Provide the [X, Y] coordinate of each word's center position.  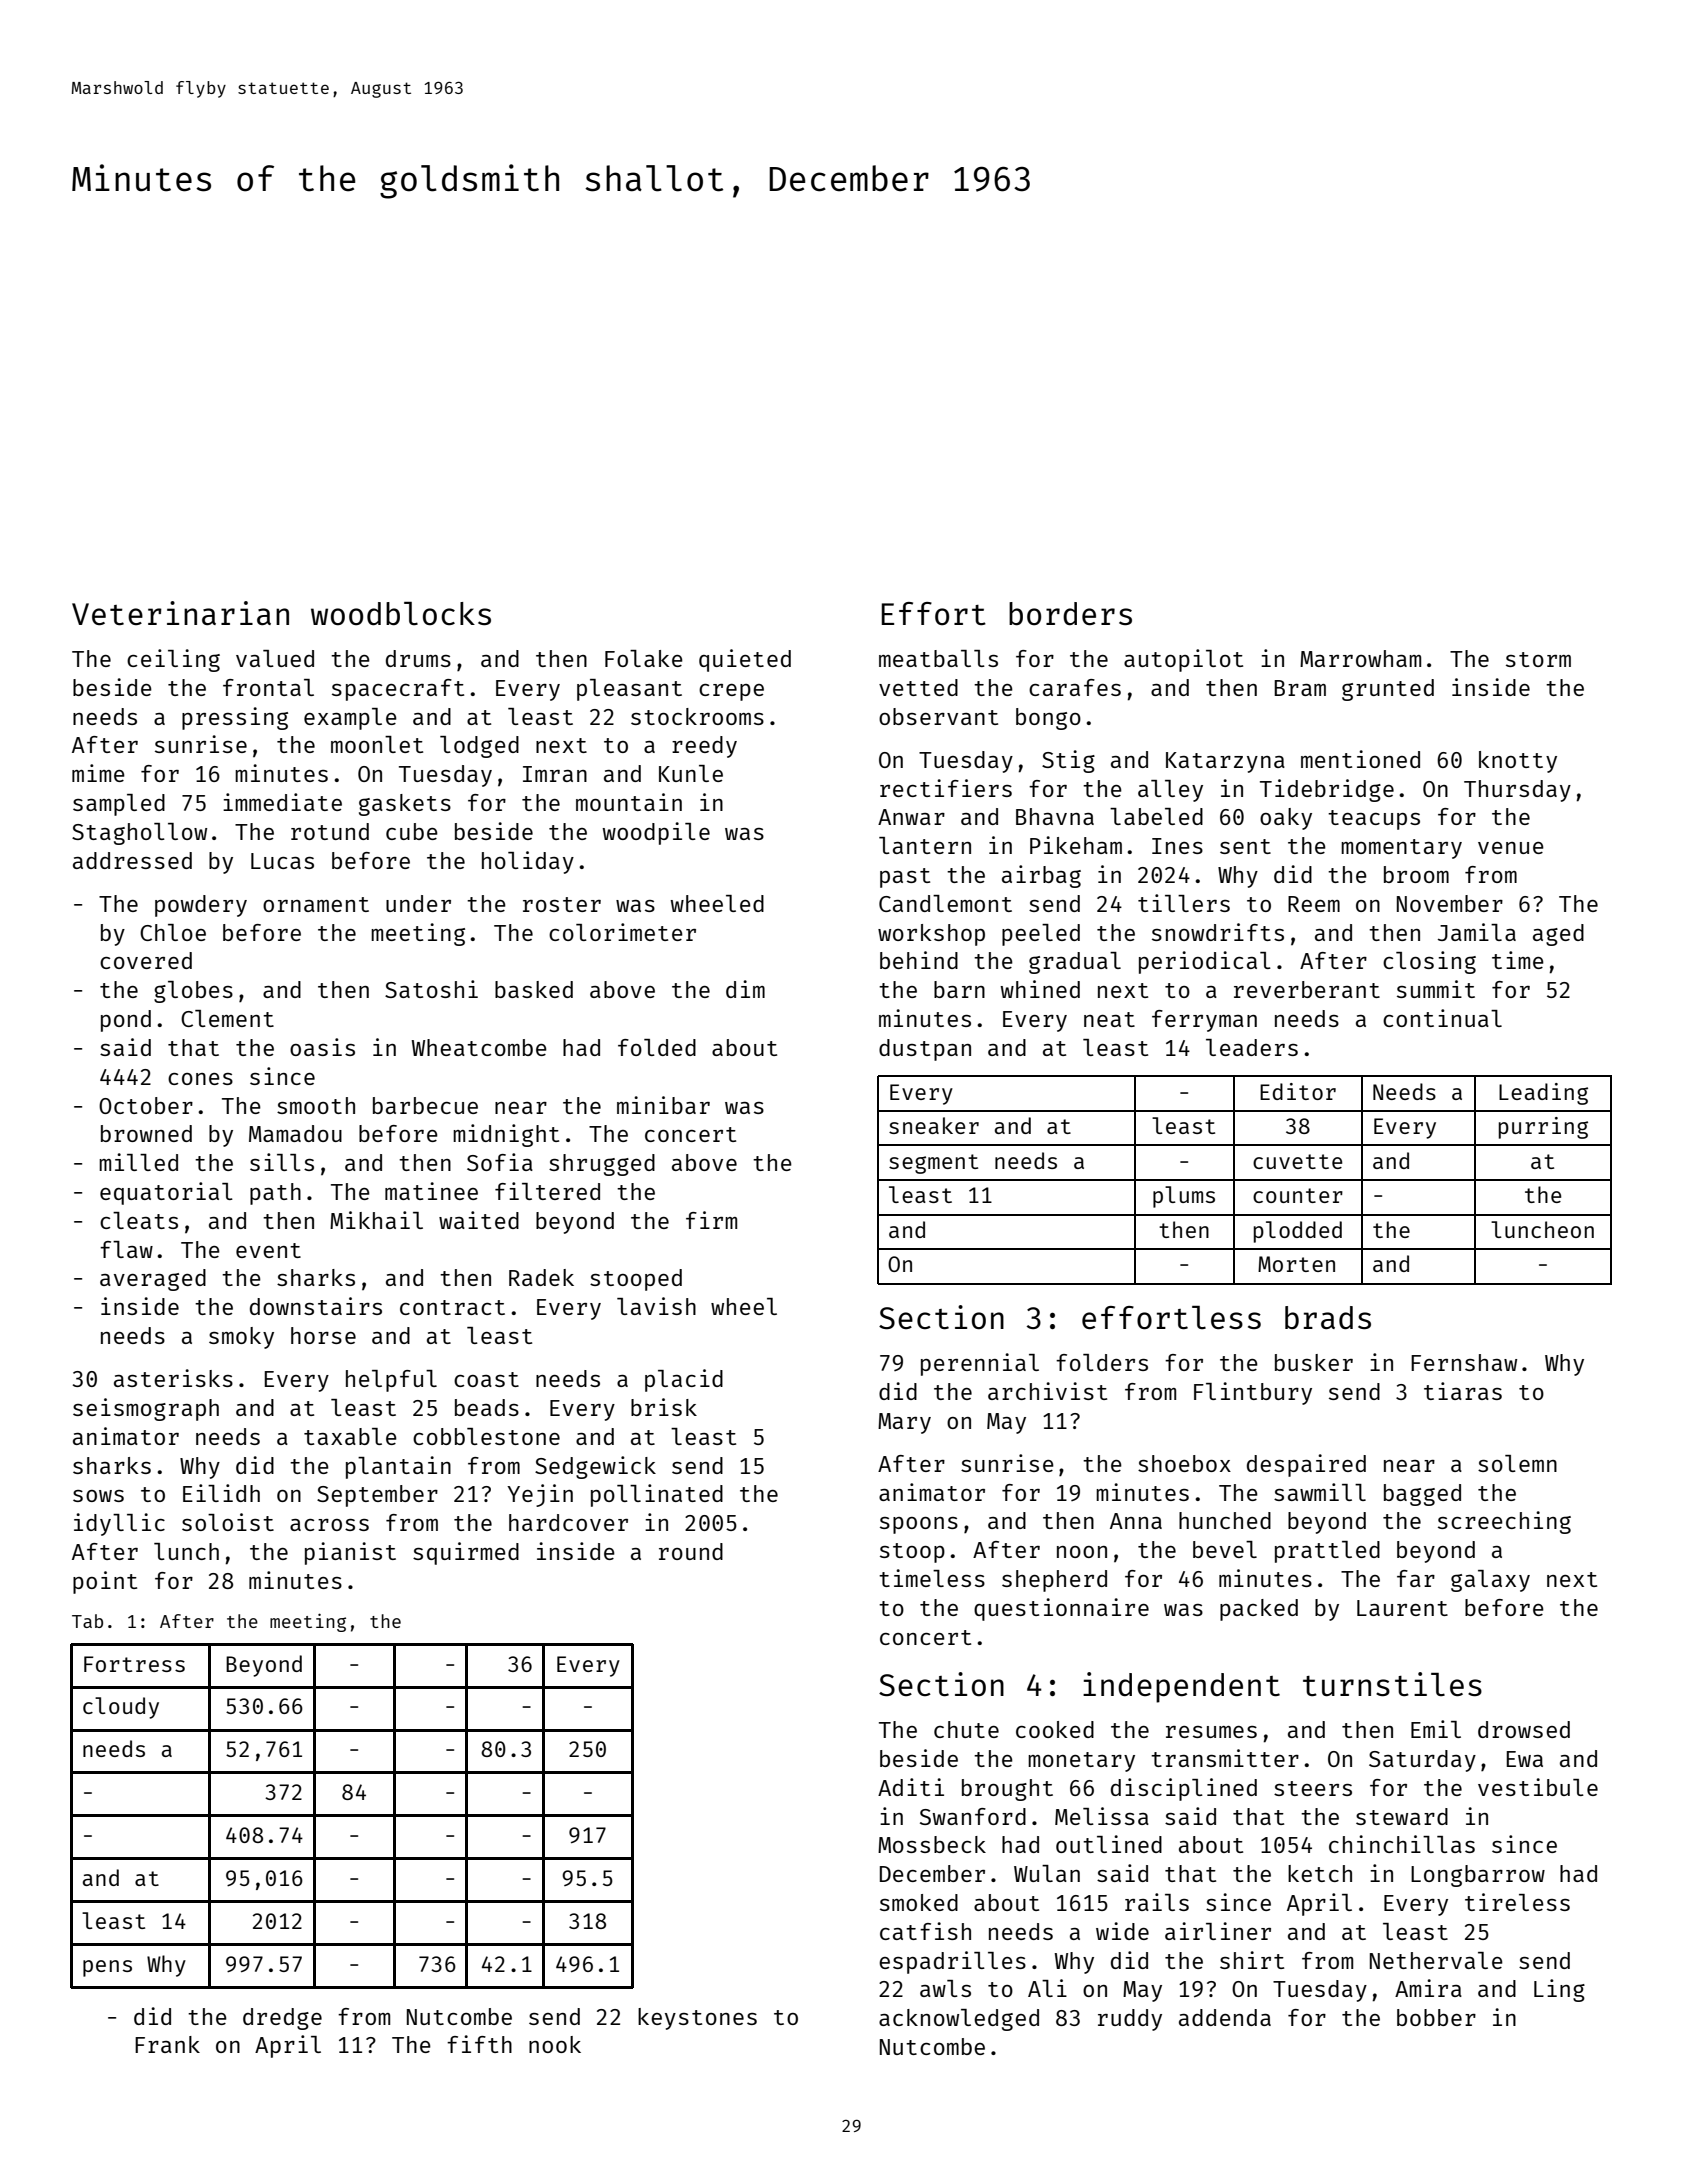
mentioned [1360, 759]
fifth [479, 2044]
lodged [479, 747]
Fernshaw [1464, 1362]
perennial [980, 1364]
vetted [918, 687]
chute [966, 1729]
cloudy [121, 1708]
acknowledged [959, 2020]
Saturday [1422, 1761]
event [268, 1250]
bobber [1436, 2017]
